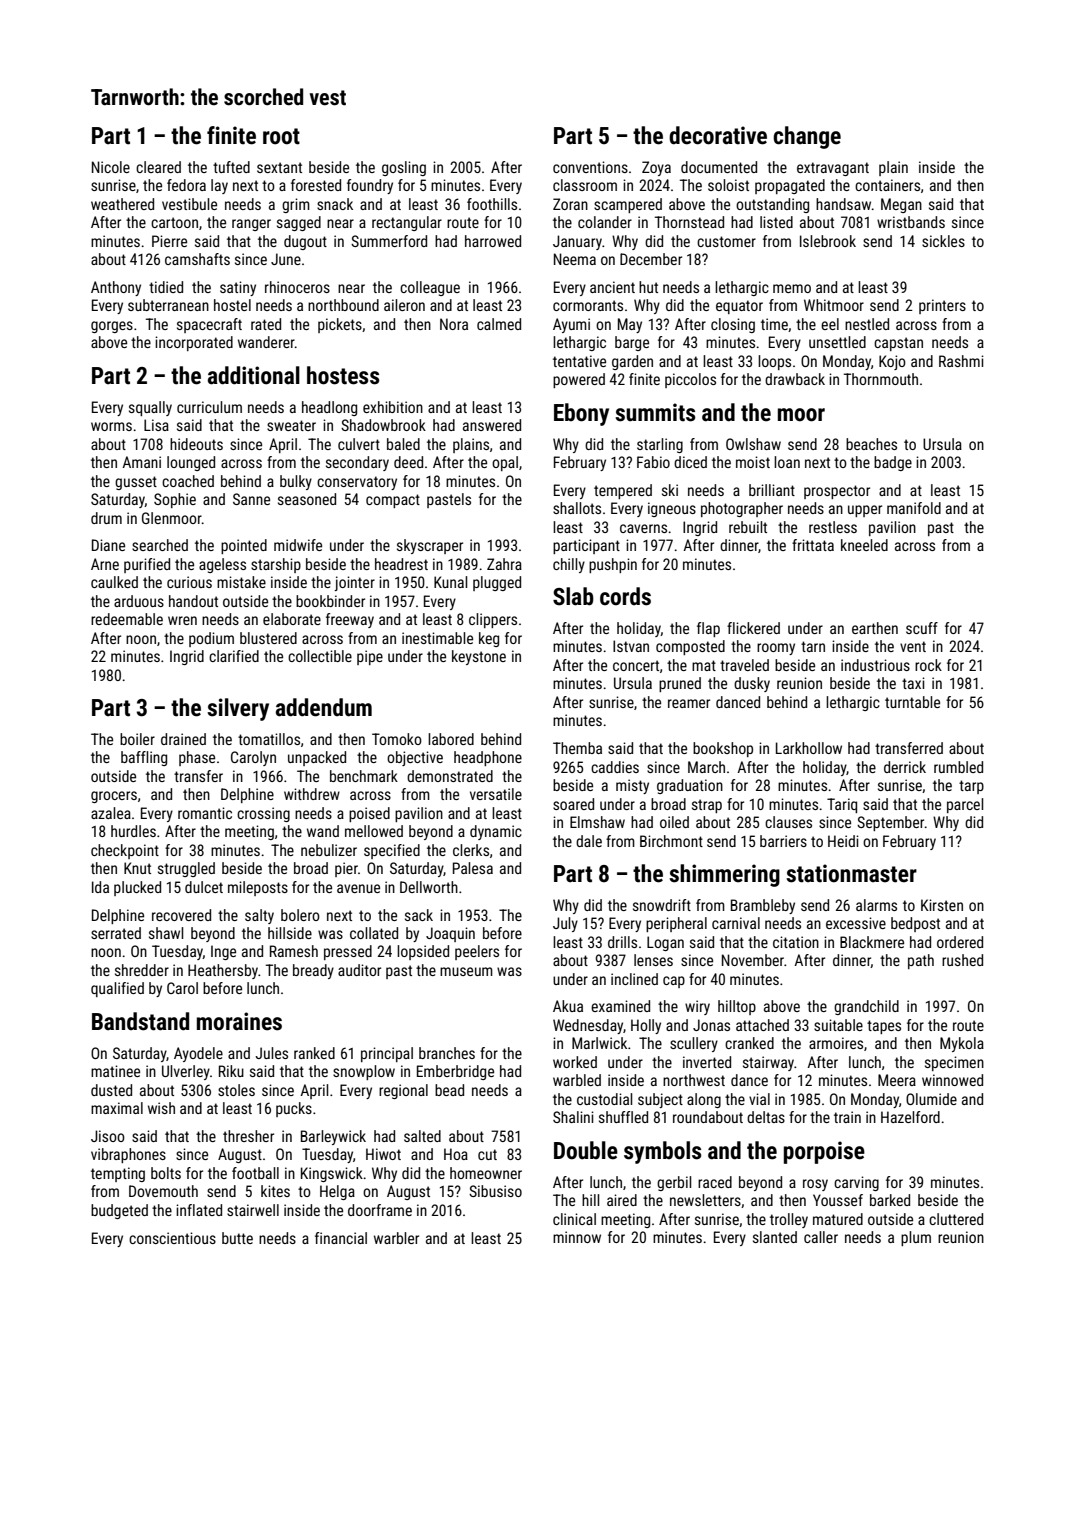  I want to click on containers, so click(887, 185).
